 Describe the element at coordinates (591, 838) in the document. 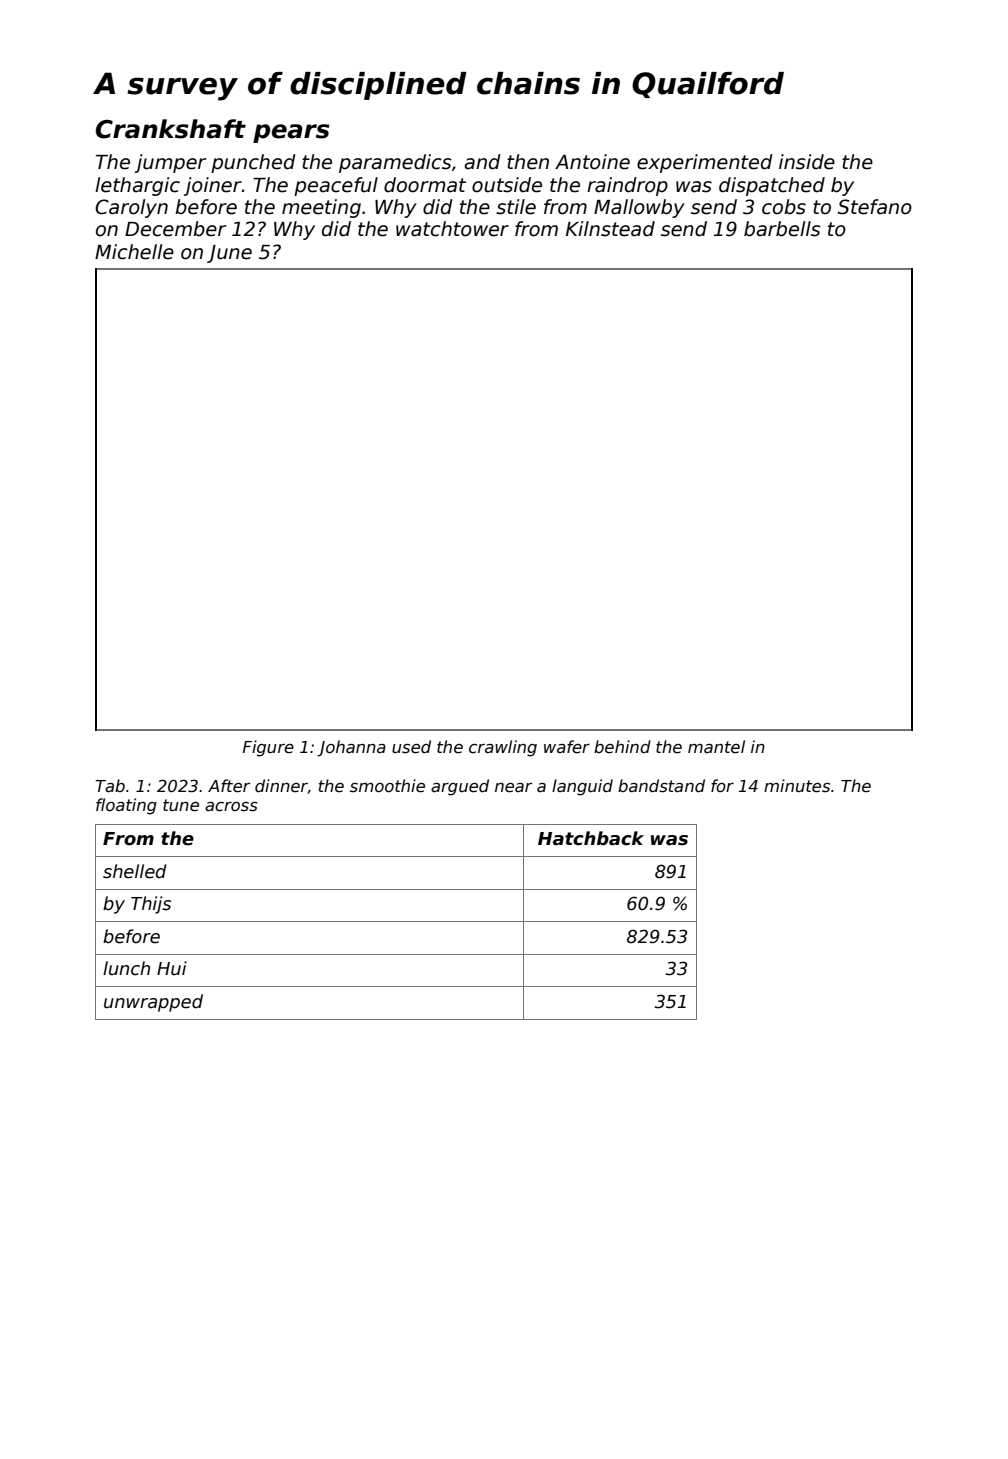

I see `Hatchback` at that location.
